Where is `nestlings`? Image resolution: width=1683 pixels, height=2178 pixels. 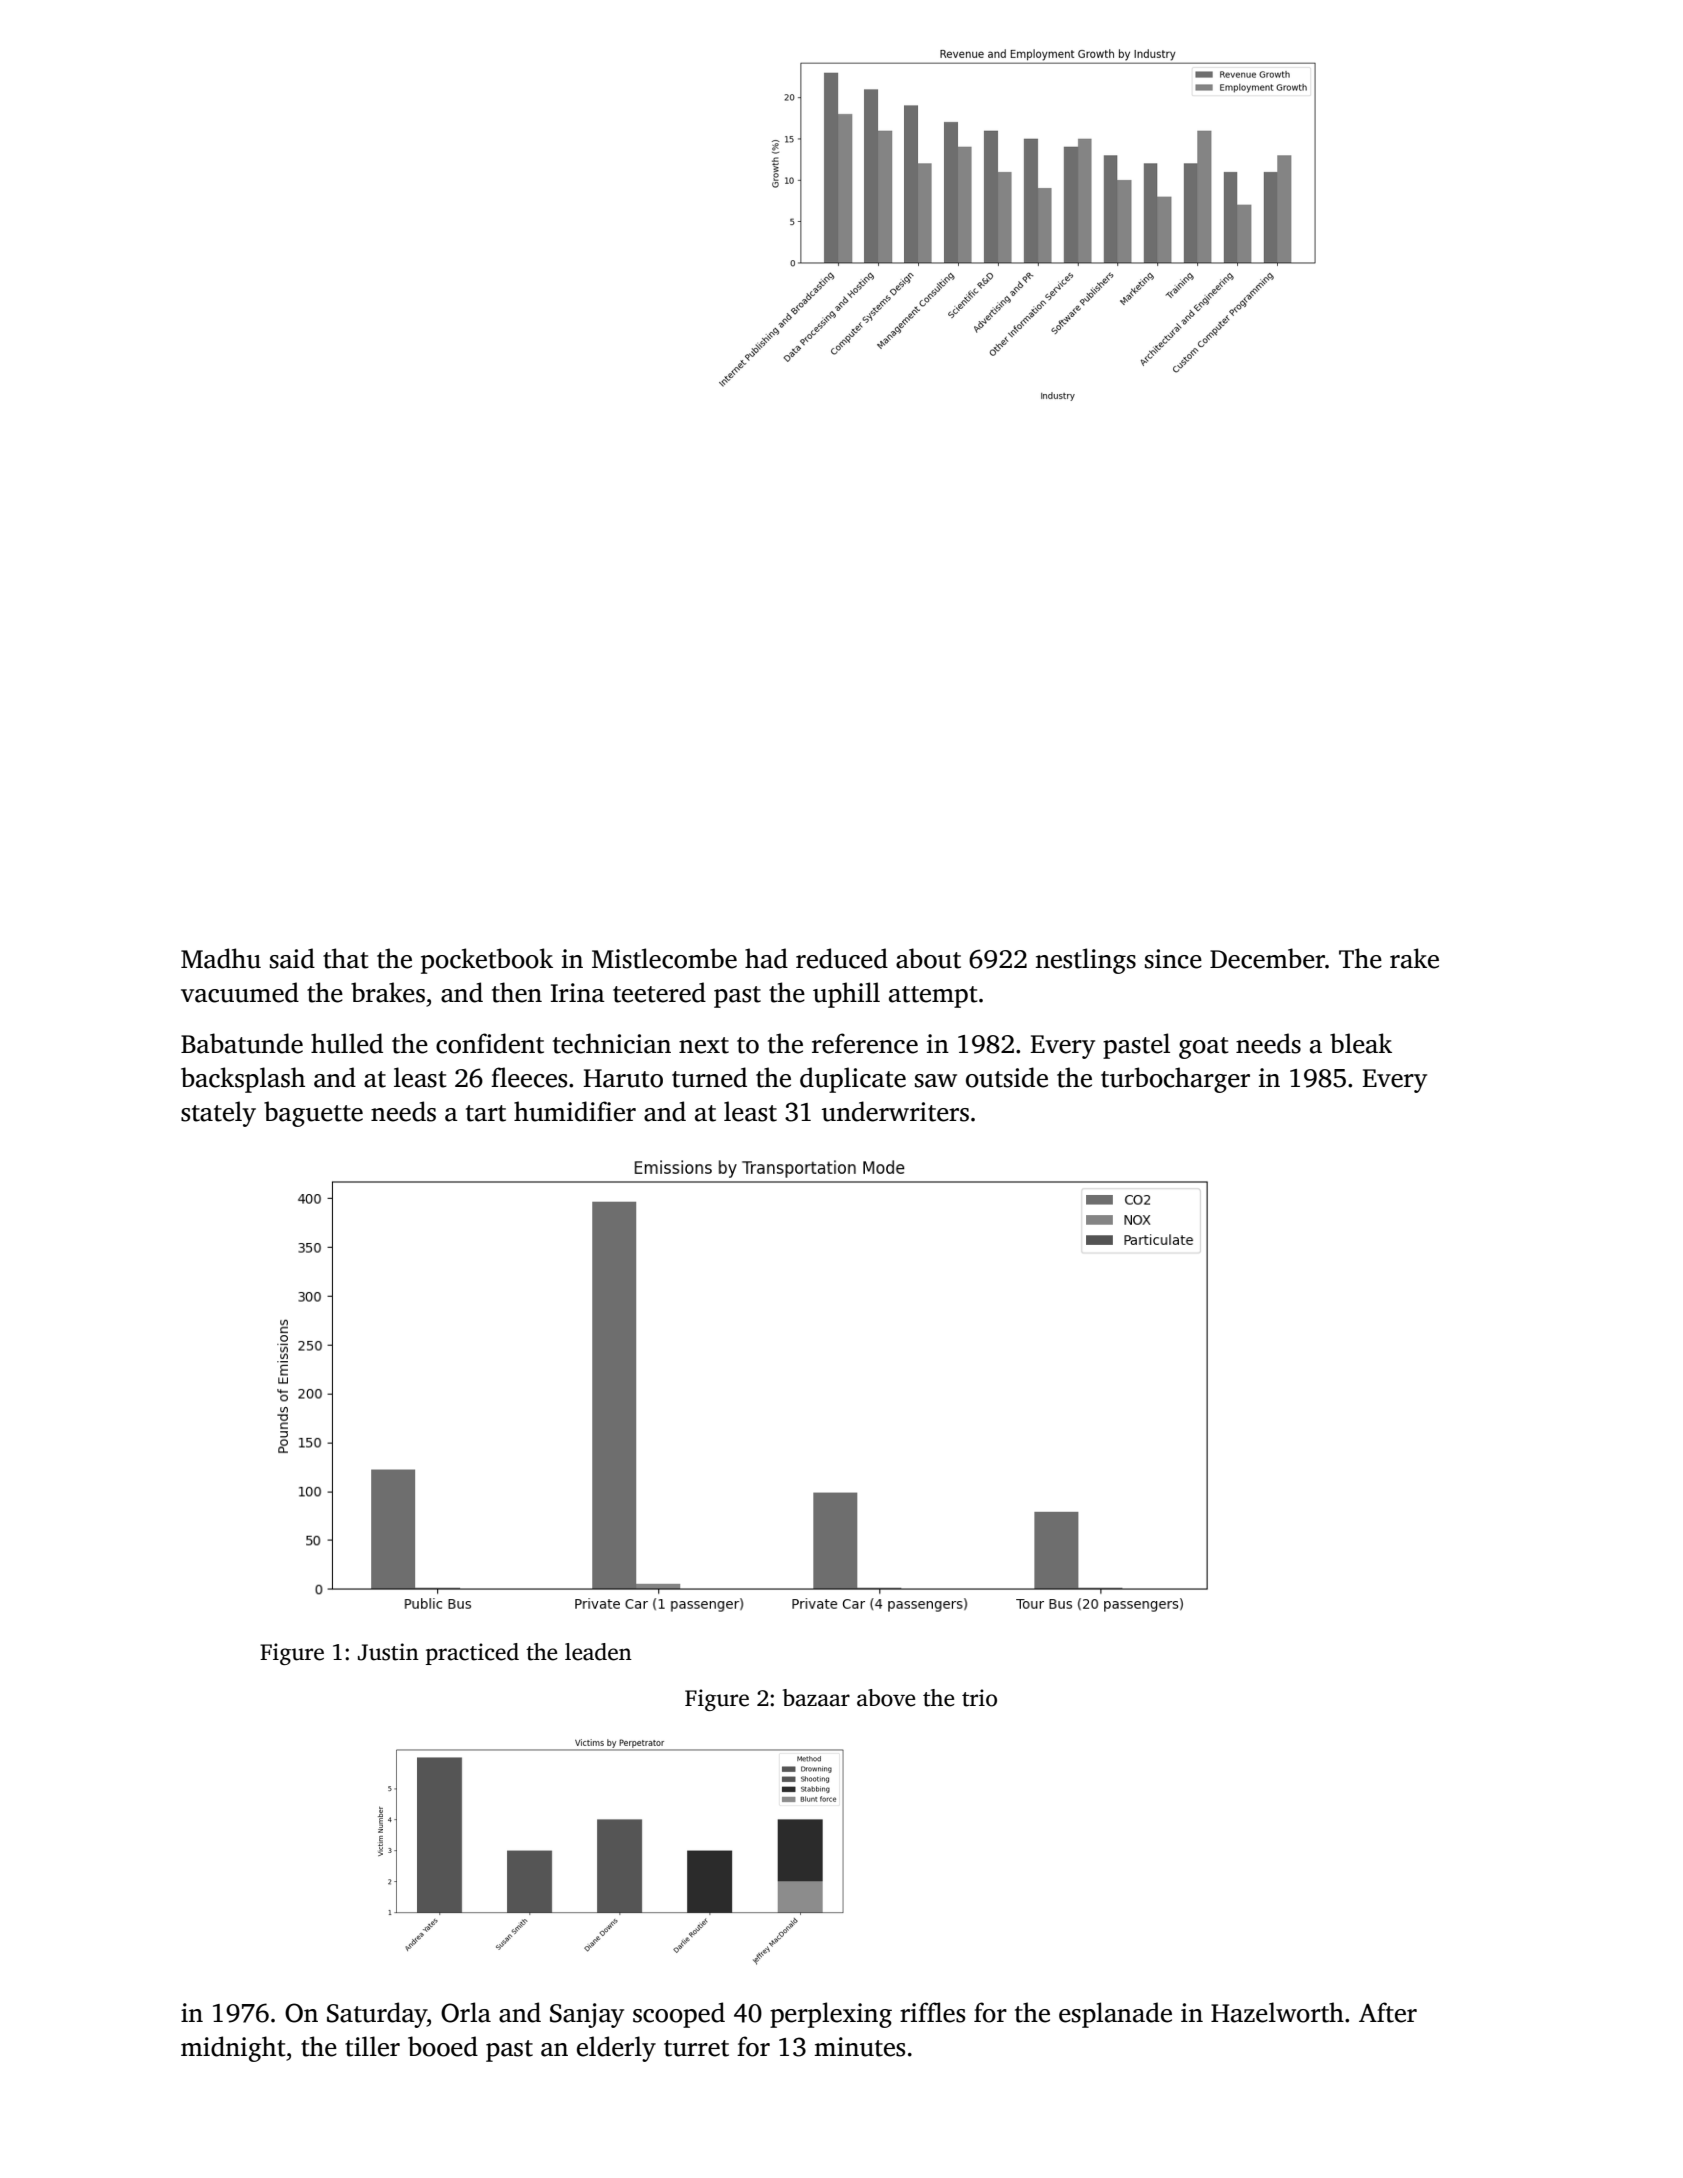
nestlings is located at coordinates (1086, 961).
